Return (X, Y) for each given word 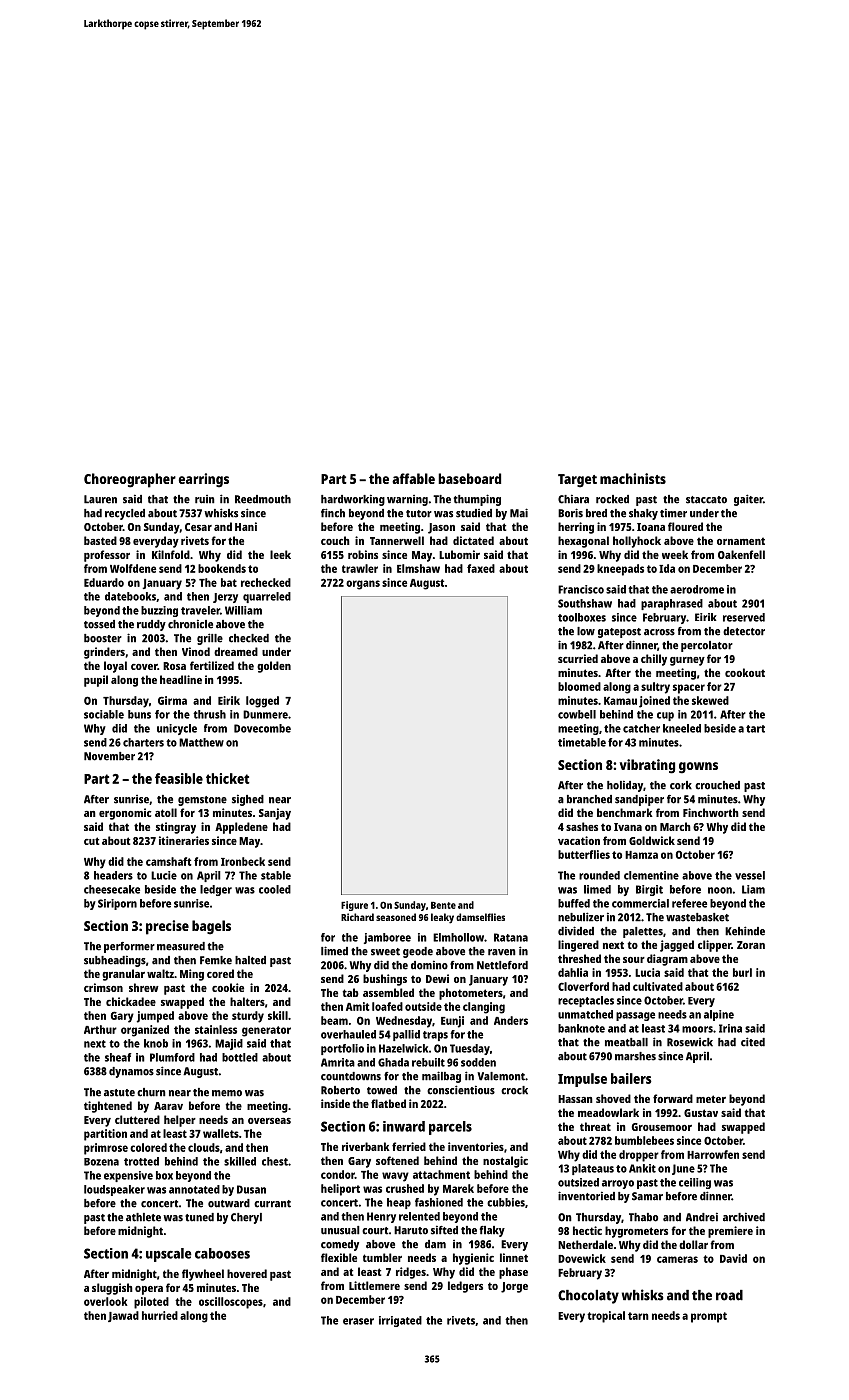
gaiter (748, 500)
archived (744, 1217)
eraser (358, 1321)
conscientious (461, 1090)
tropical (606, 1317)
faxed (481, 568)
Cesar (198, 527)
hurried (160, 1315)
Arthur (100, 1029)
